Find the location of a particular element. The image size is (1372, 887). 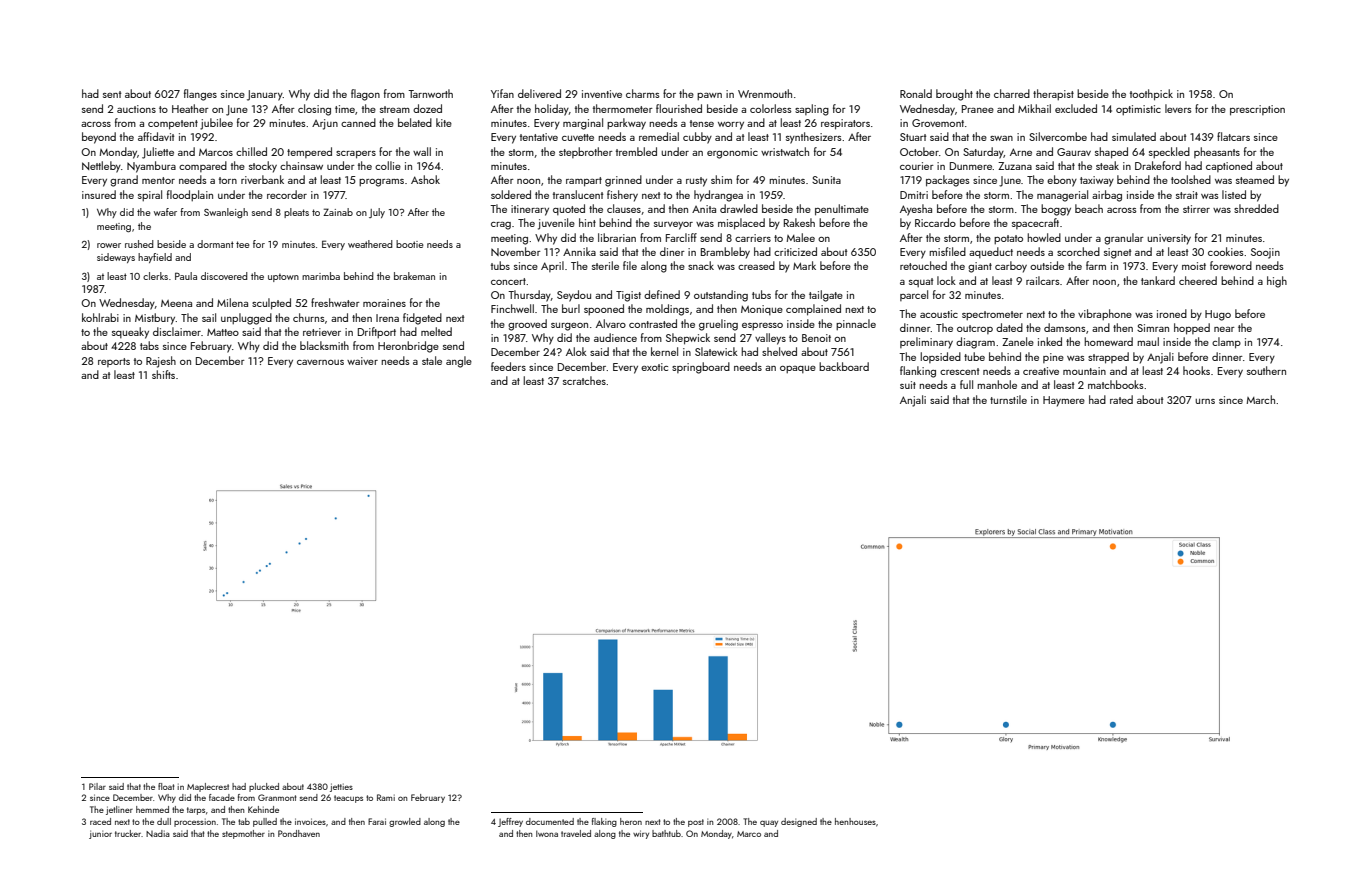

waiver is located at coordinates (362, 361).
